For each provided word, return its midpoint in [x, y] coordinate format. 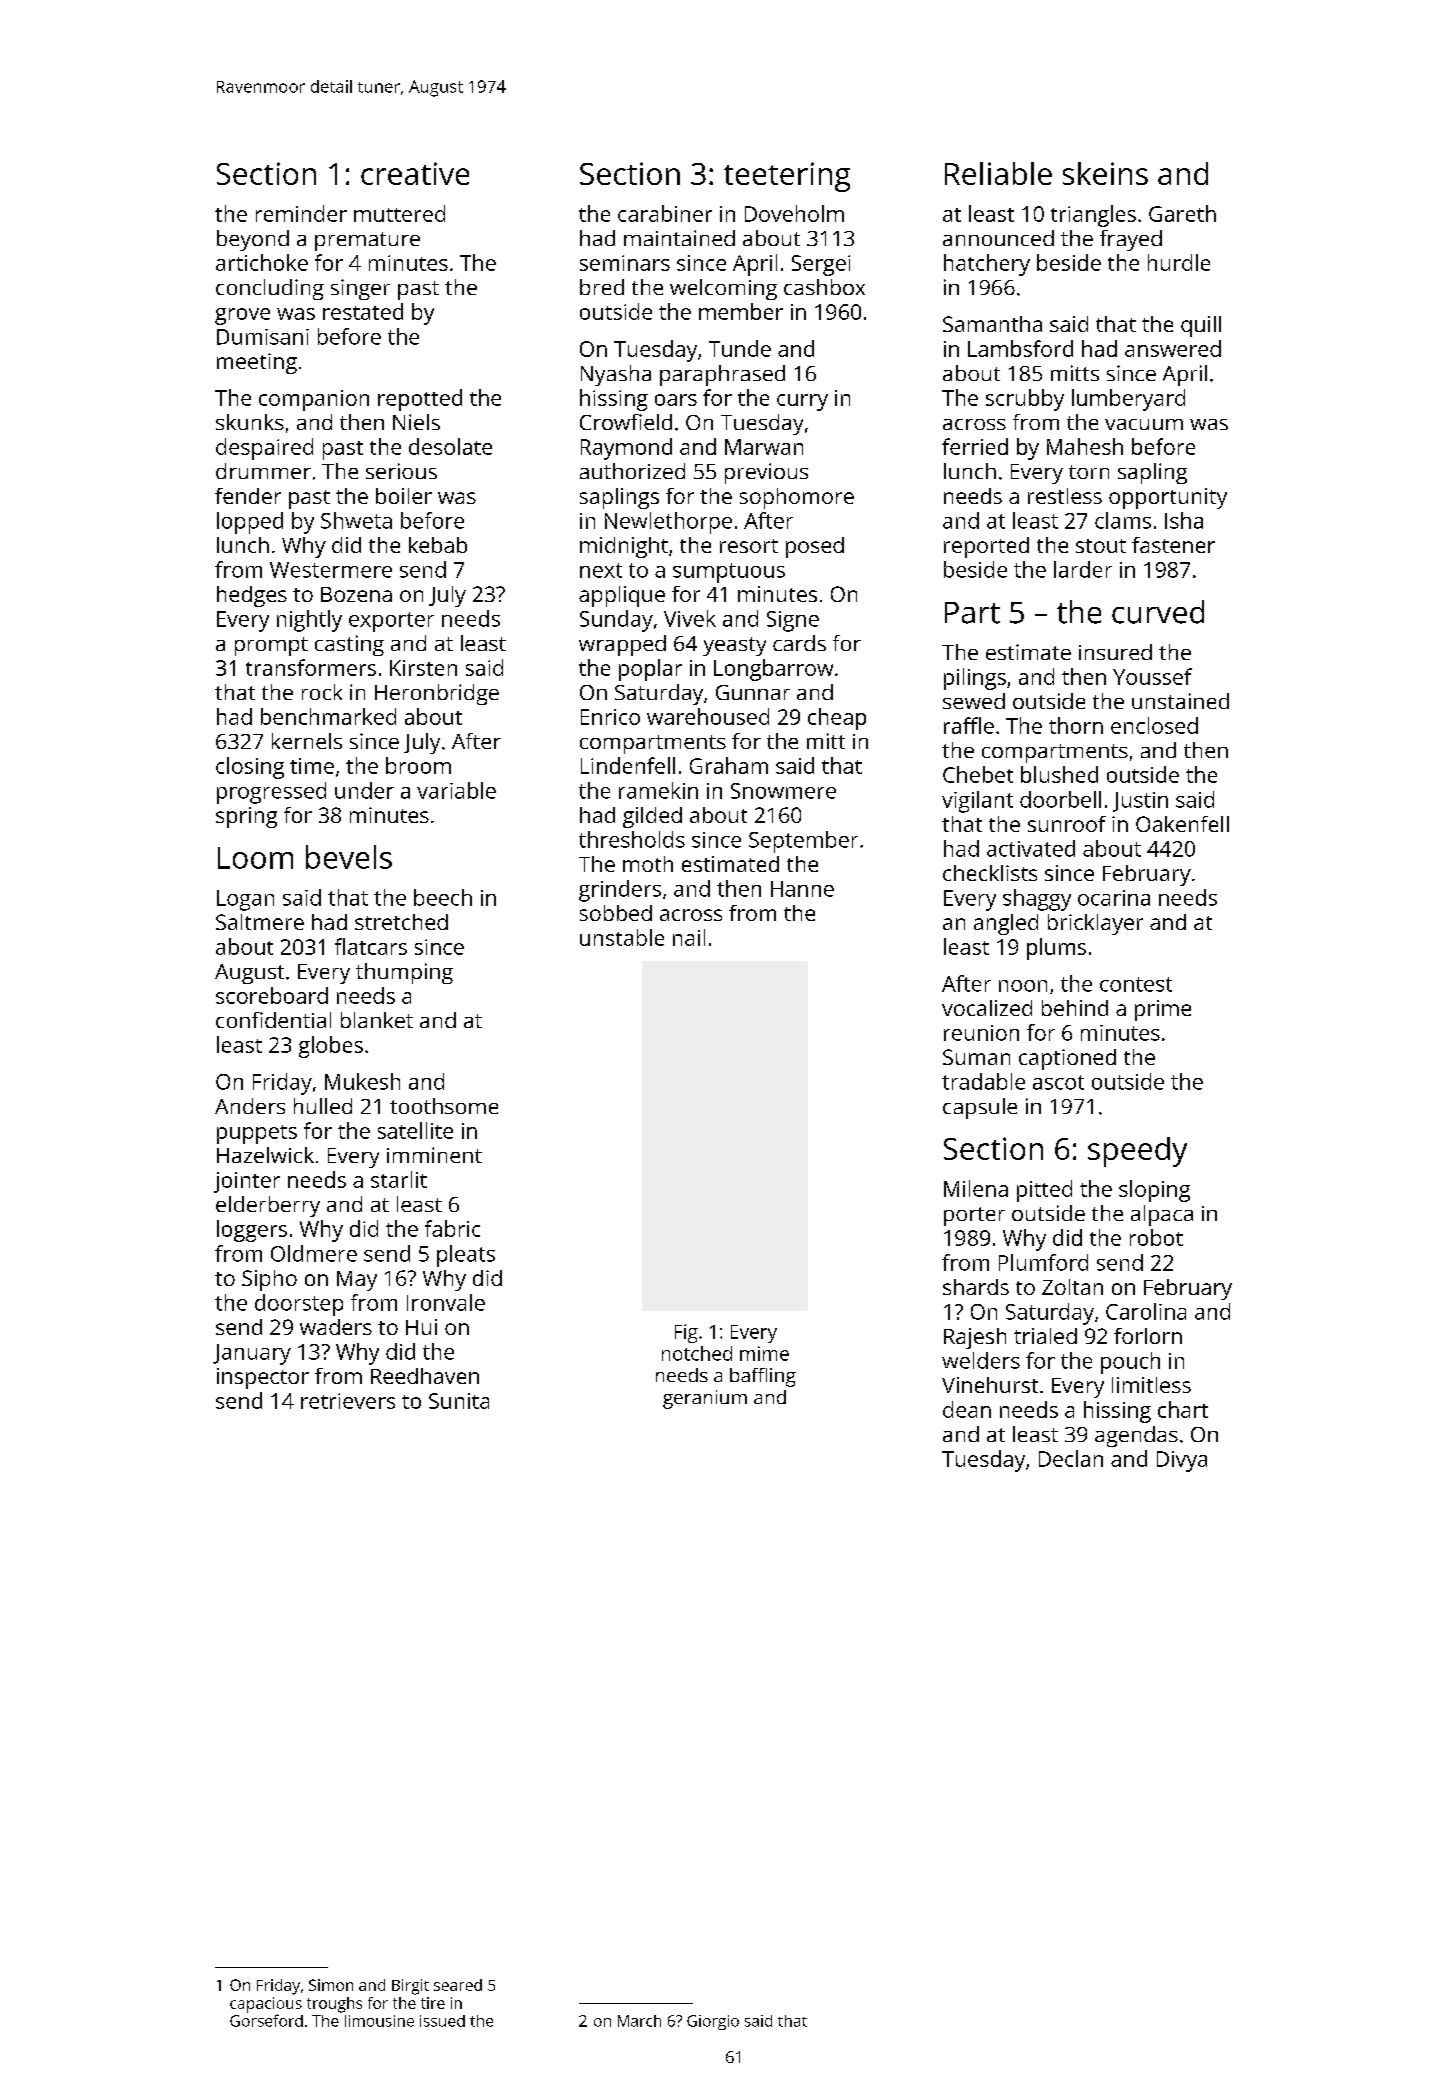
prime [1163, 1010]
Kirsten [423, 668]
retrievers [348, 1401]
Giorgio [713, 2022]
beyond [253, 240]
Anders [250, 1106]
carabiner [665, 213]
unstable [622, 937]
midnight [624, 547]
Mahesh [1085, 446]
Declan [1071, 1458]
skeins [1105, 173]
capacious [266, 2005]
